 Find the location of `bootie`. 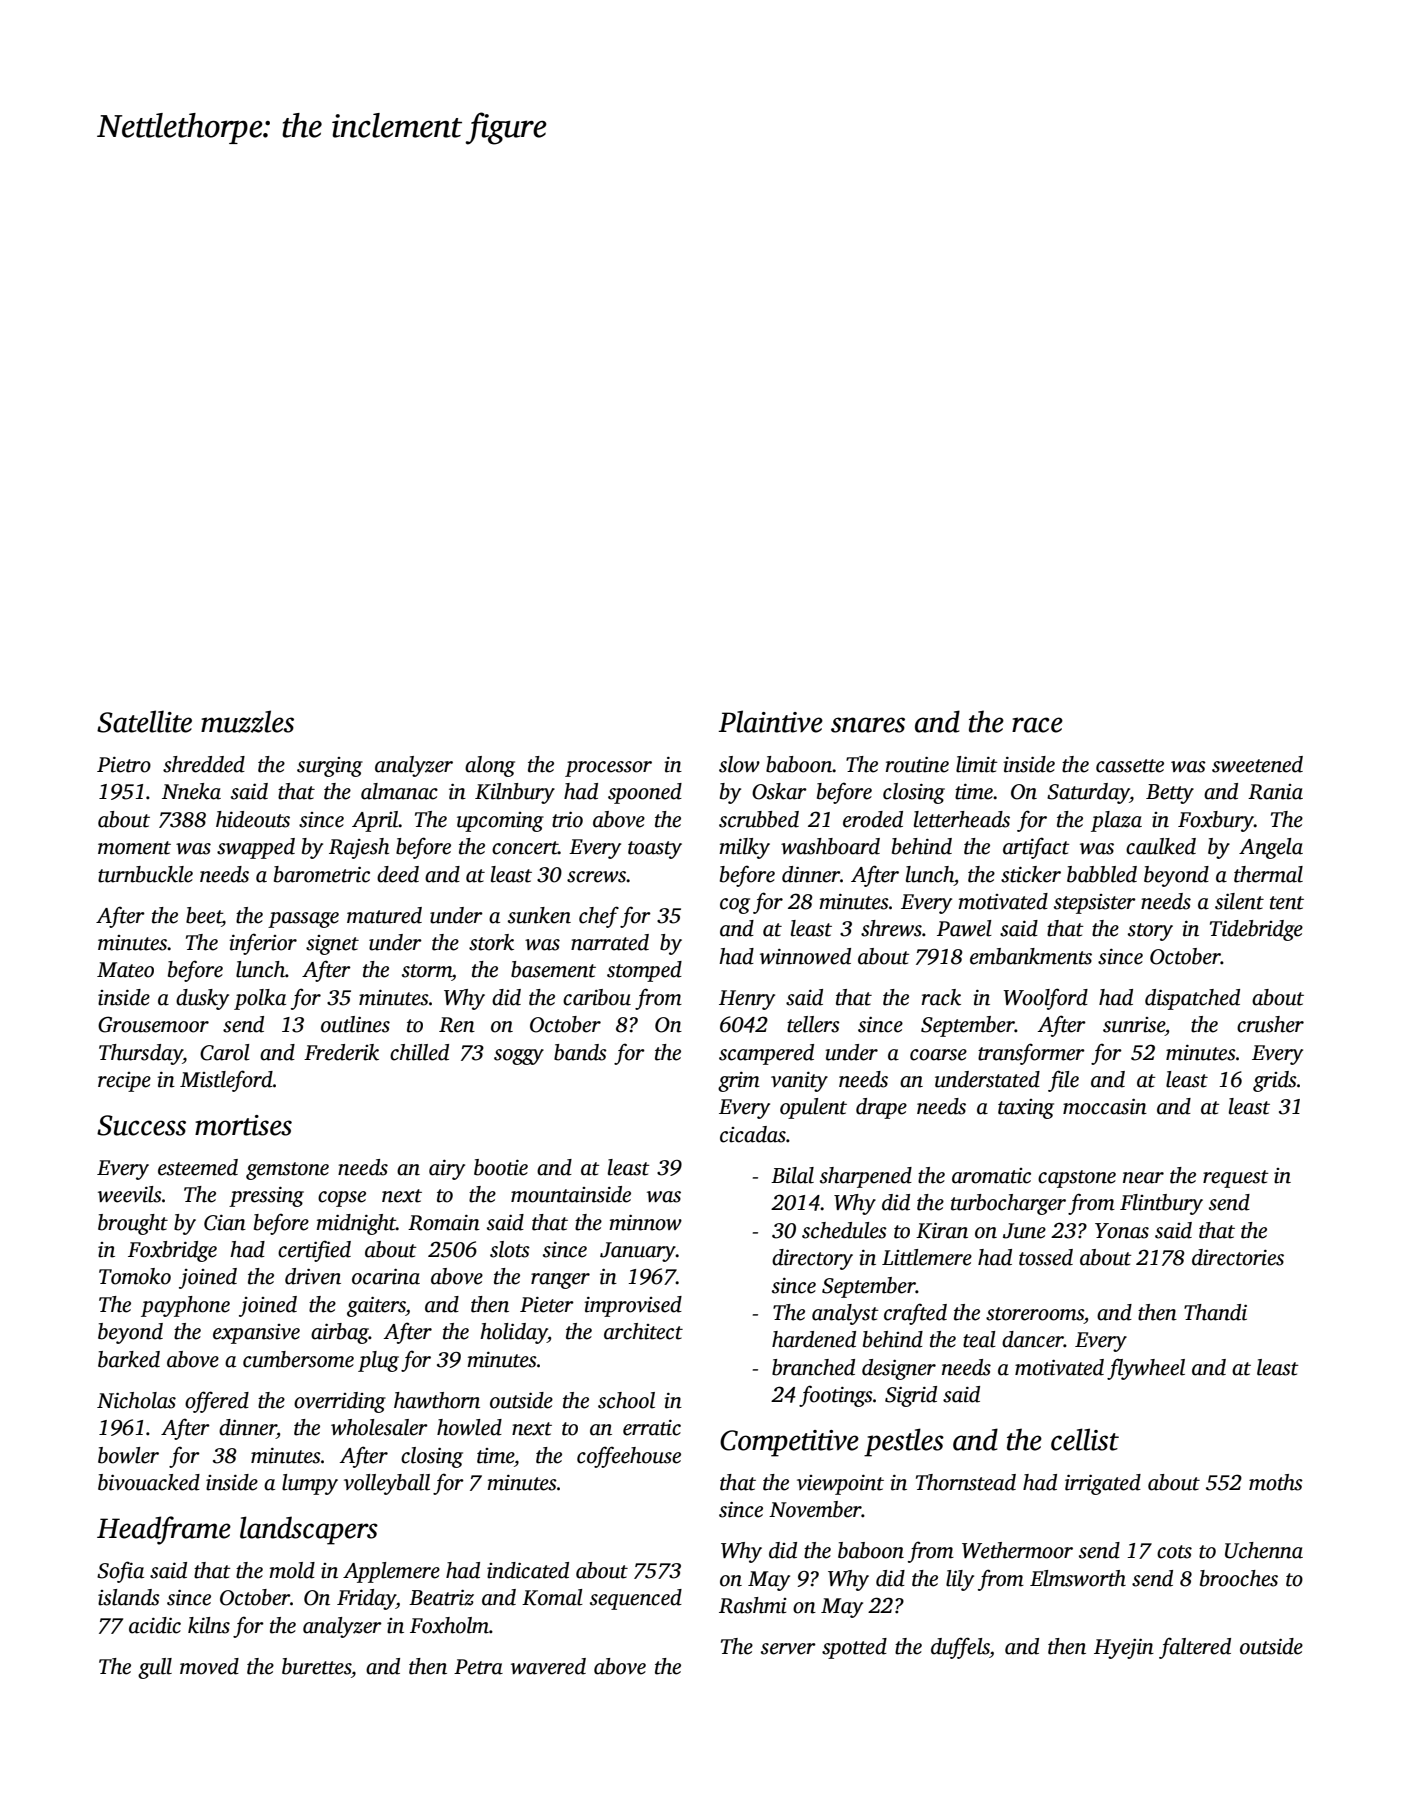

bootie is located at coordinates (501, 1167).
